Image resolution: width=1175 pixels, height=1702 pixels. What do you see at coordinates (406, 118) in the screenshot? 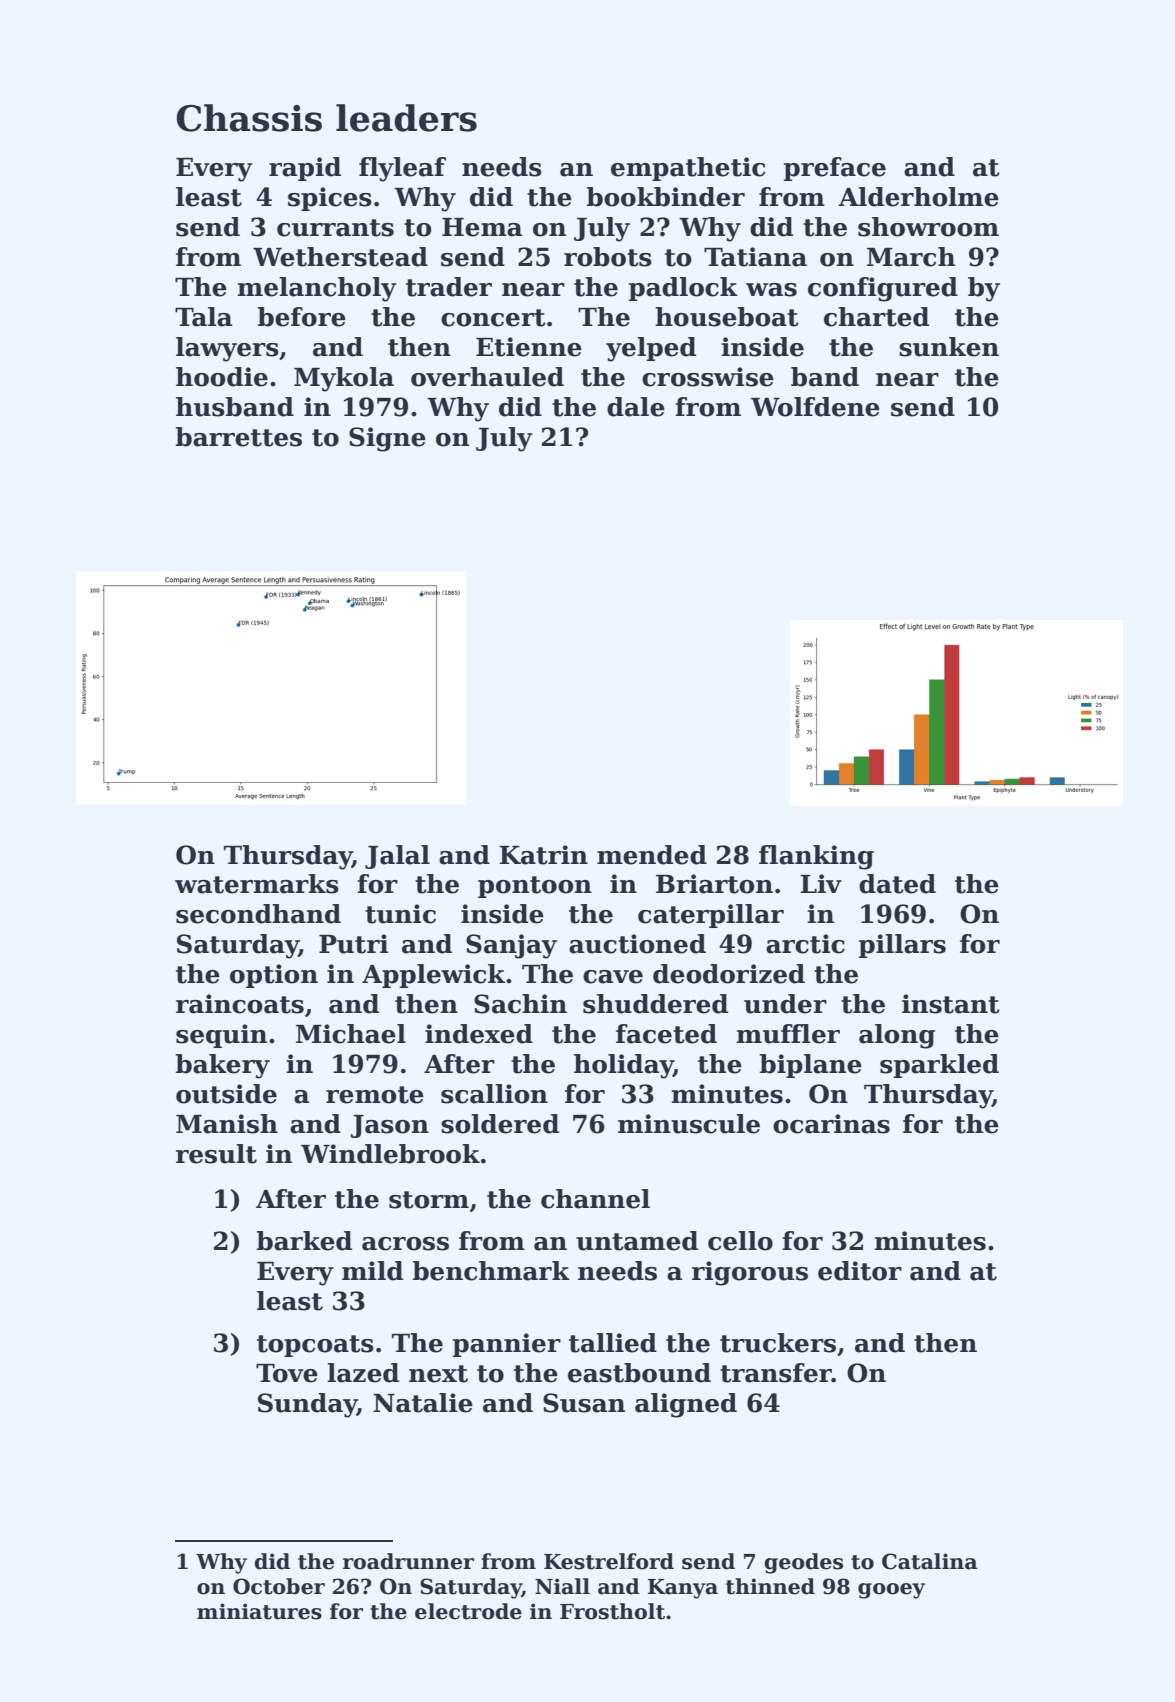
I see `leaders` at bounding box center [406, 118].
